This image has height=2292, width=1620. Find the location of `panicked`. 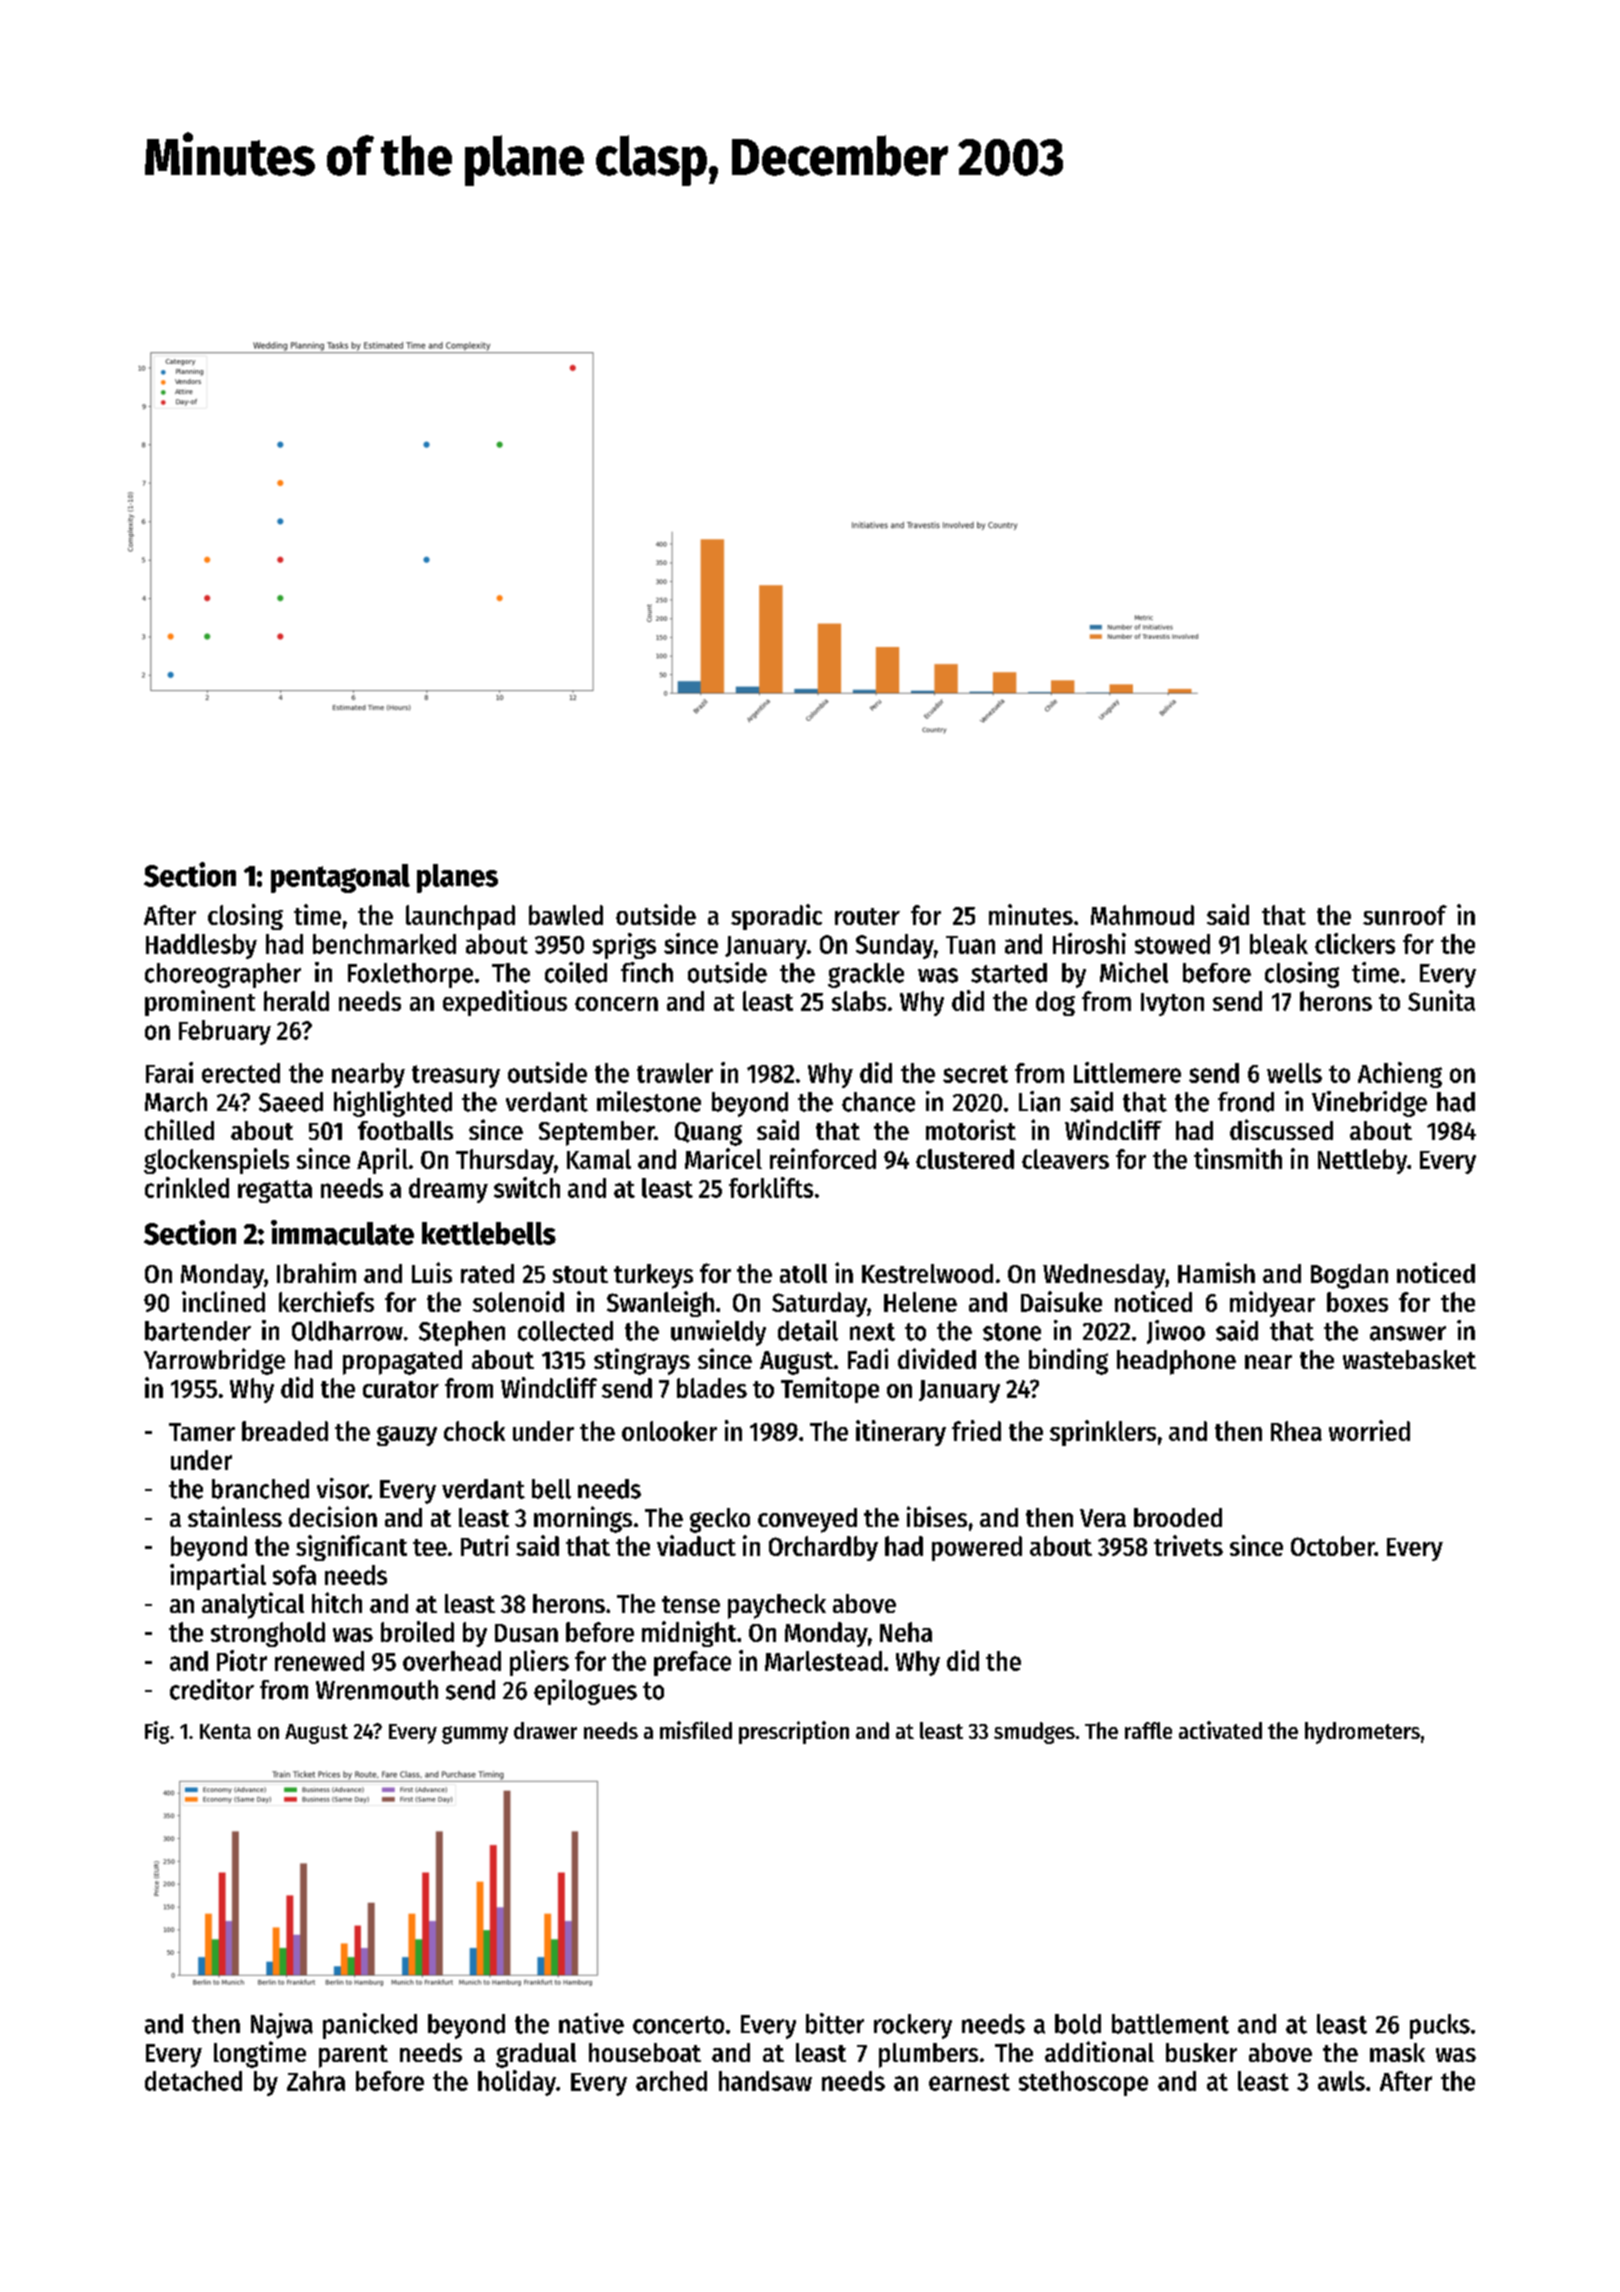

panicked is located at coordinates (370, 2026).
